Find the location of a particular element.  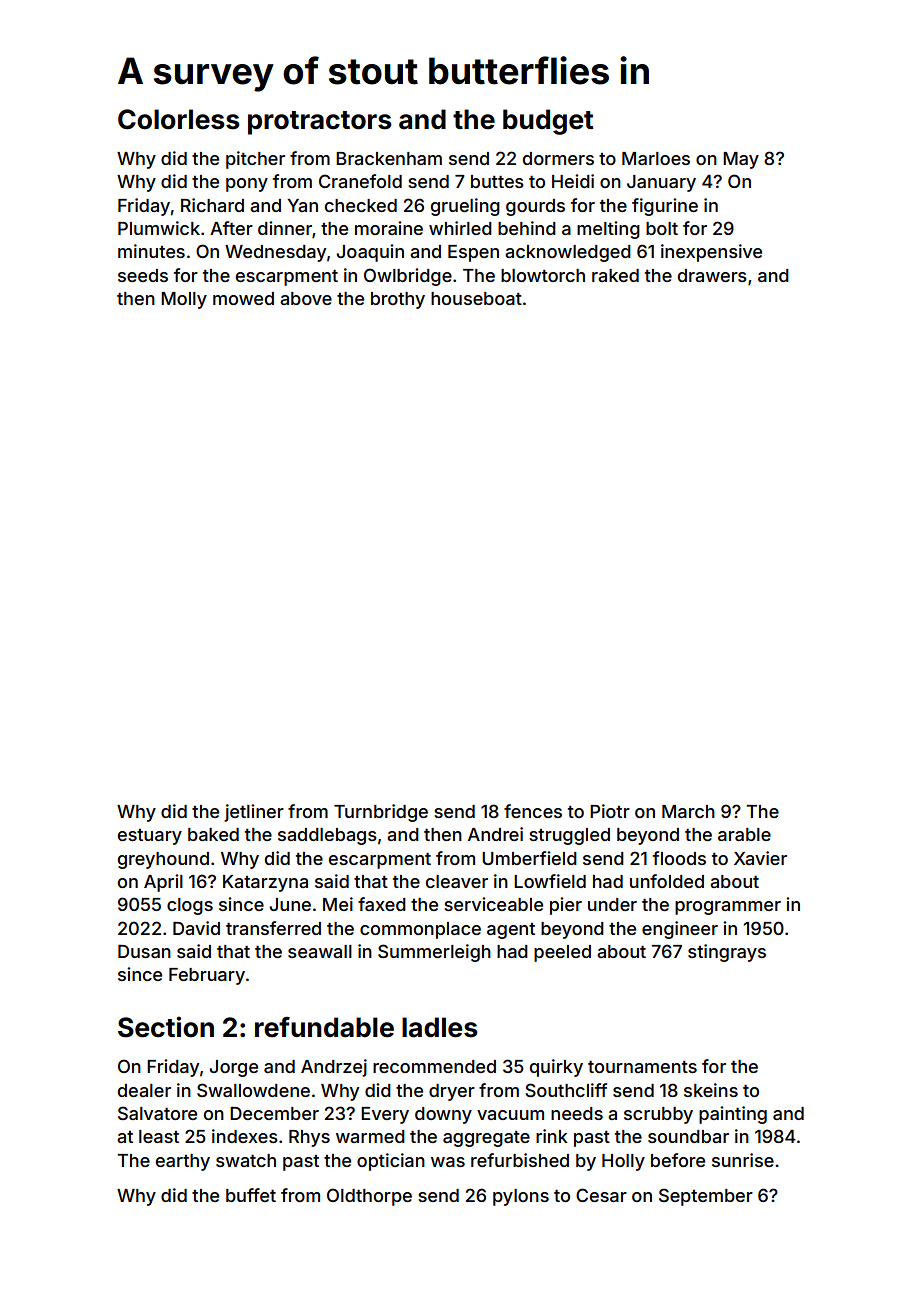

drawers is located at coordinates (712, 275).
